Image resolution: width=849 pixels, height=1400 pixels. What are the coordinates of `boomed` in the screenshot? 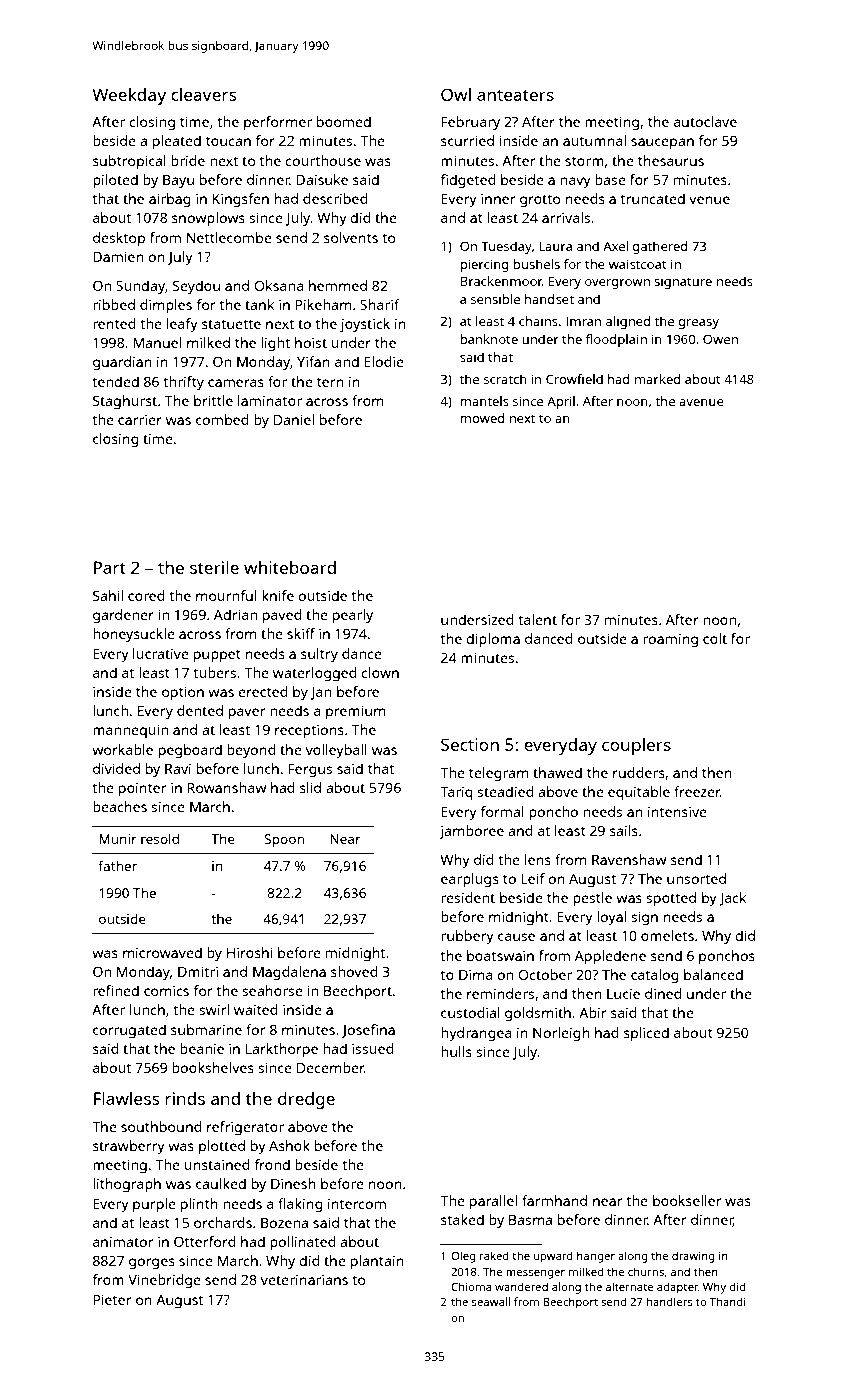 It's located at (344, 121).
